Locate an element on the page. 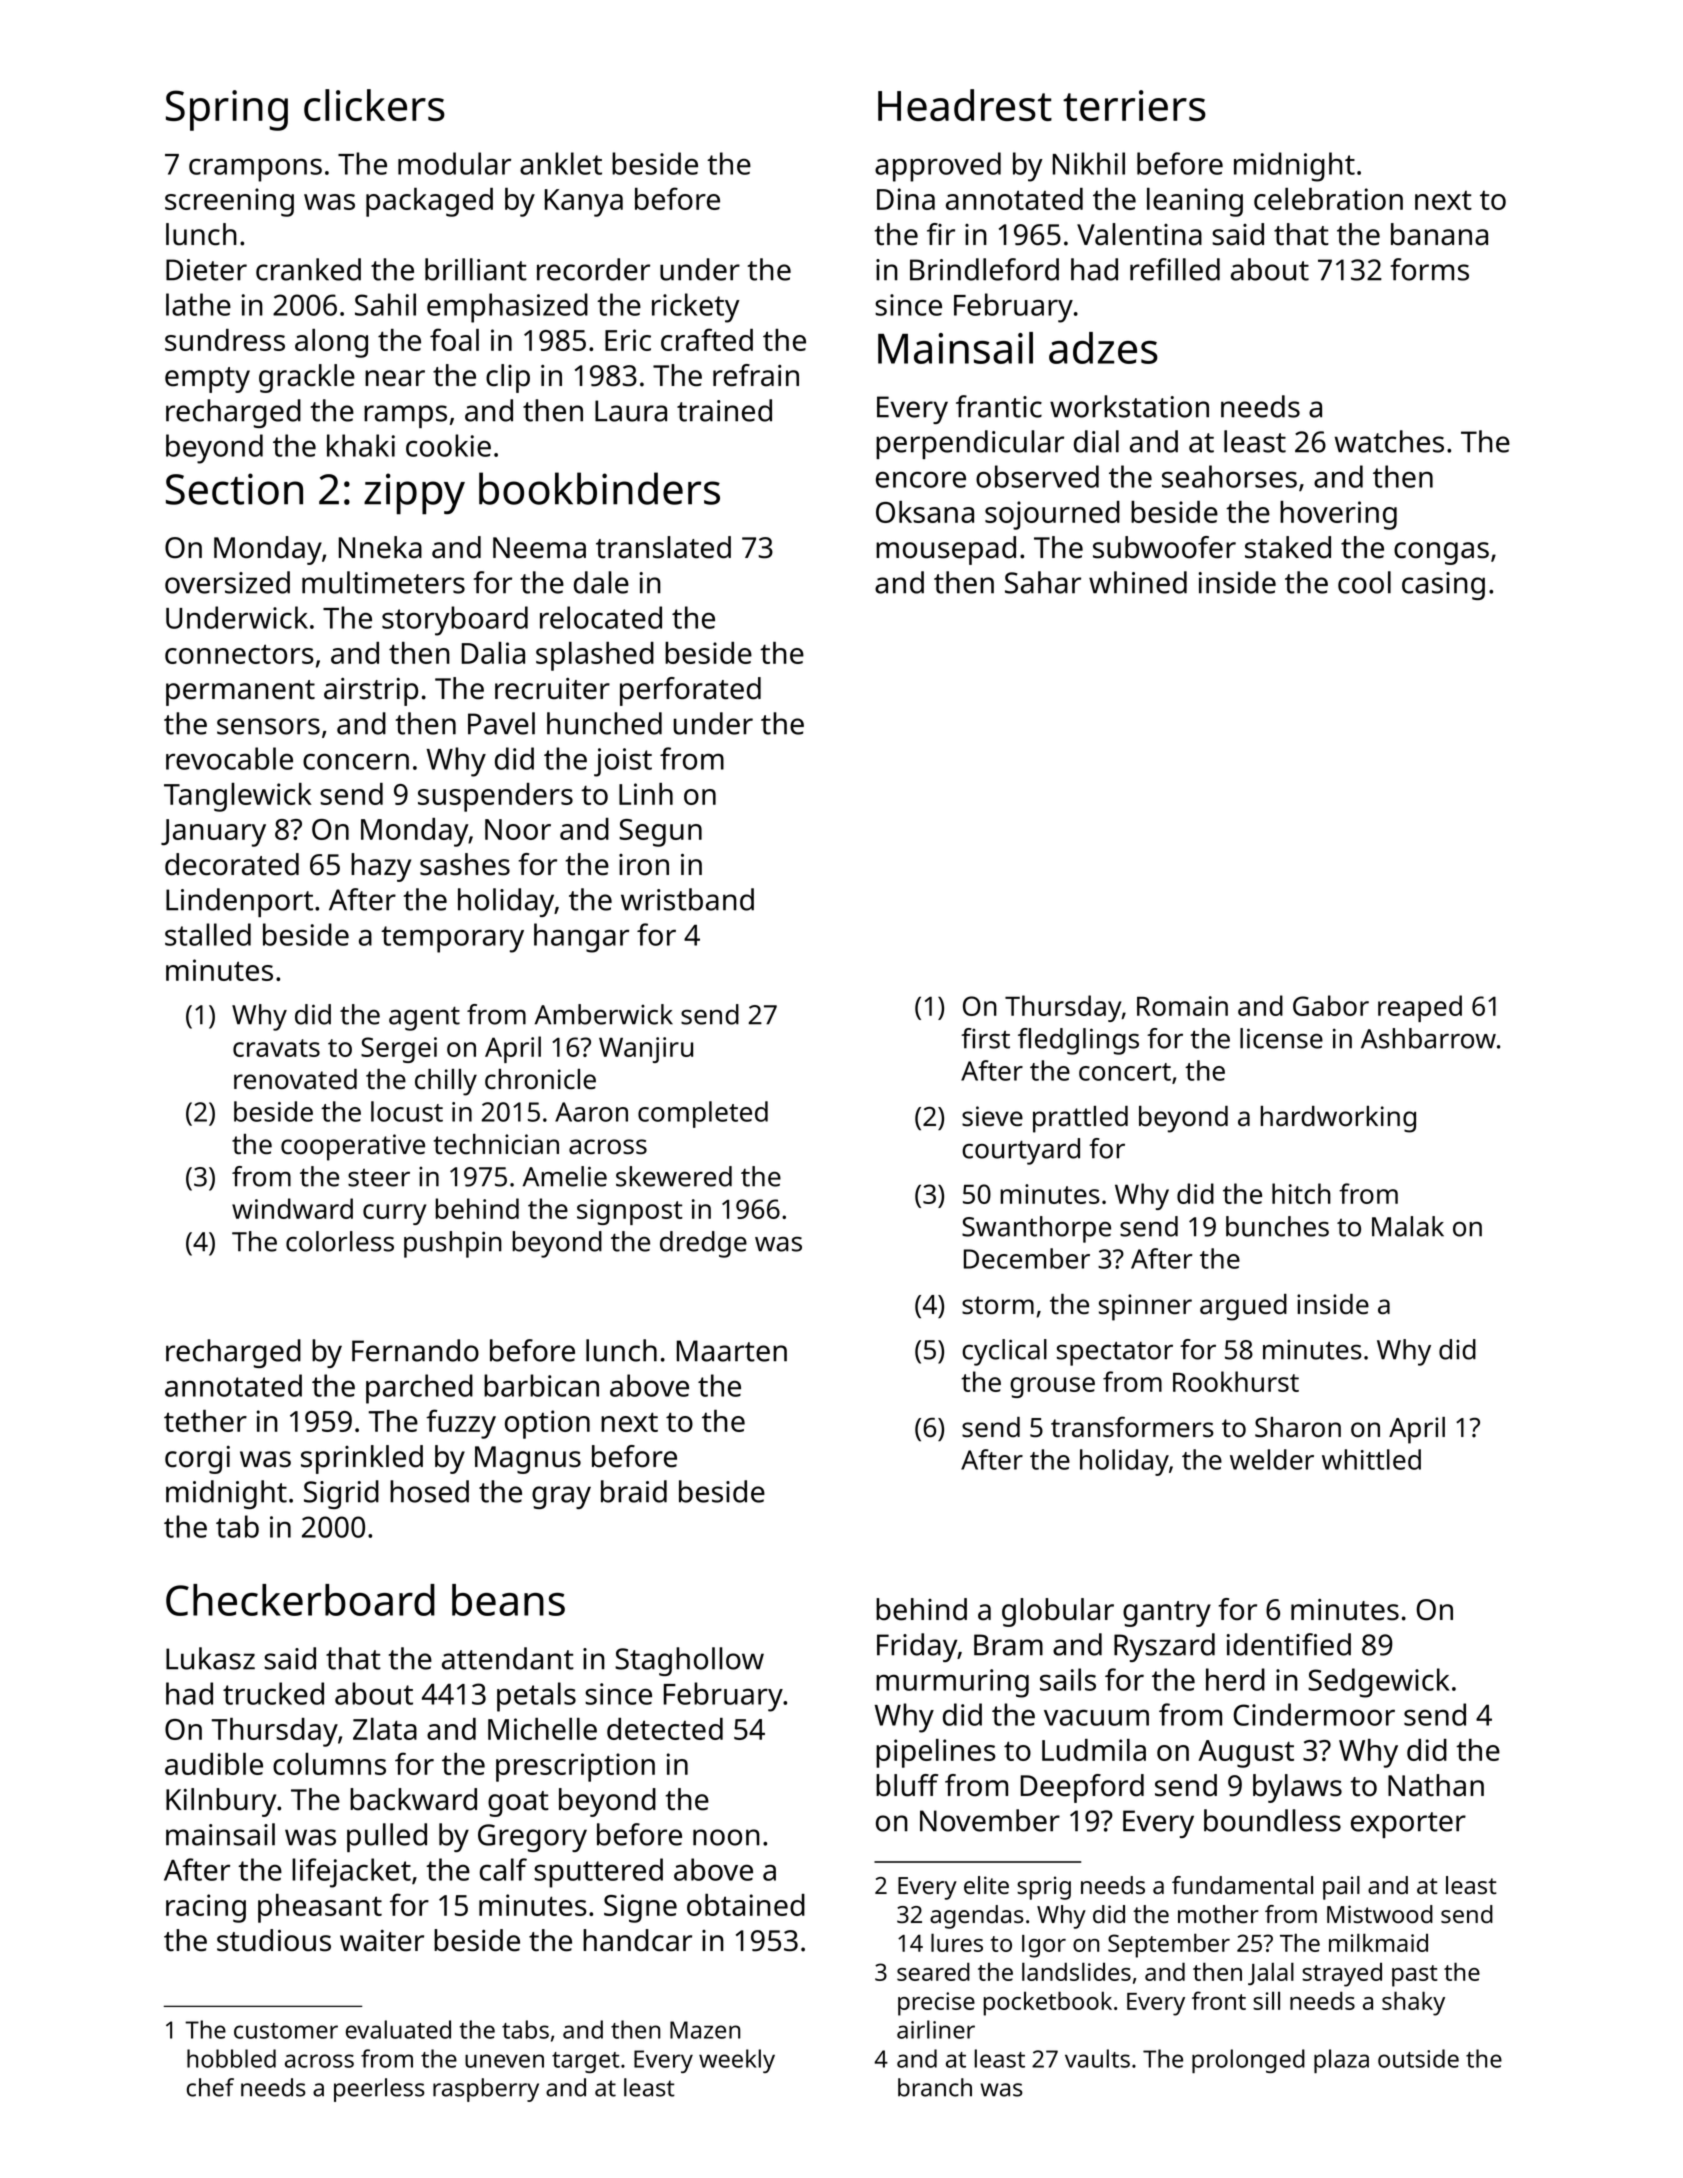 This page has width=1683, height=2178. bluff is located at coordinates (907, 1785).
